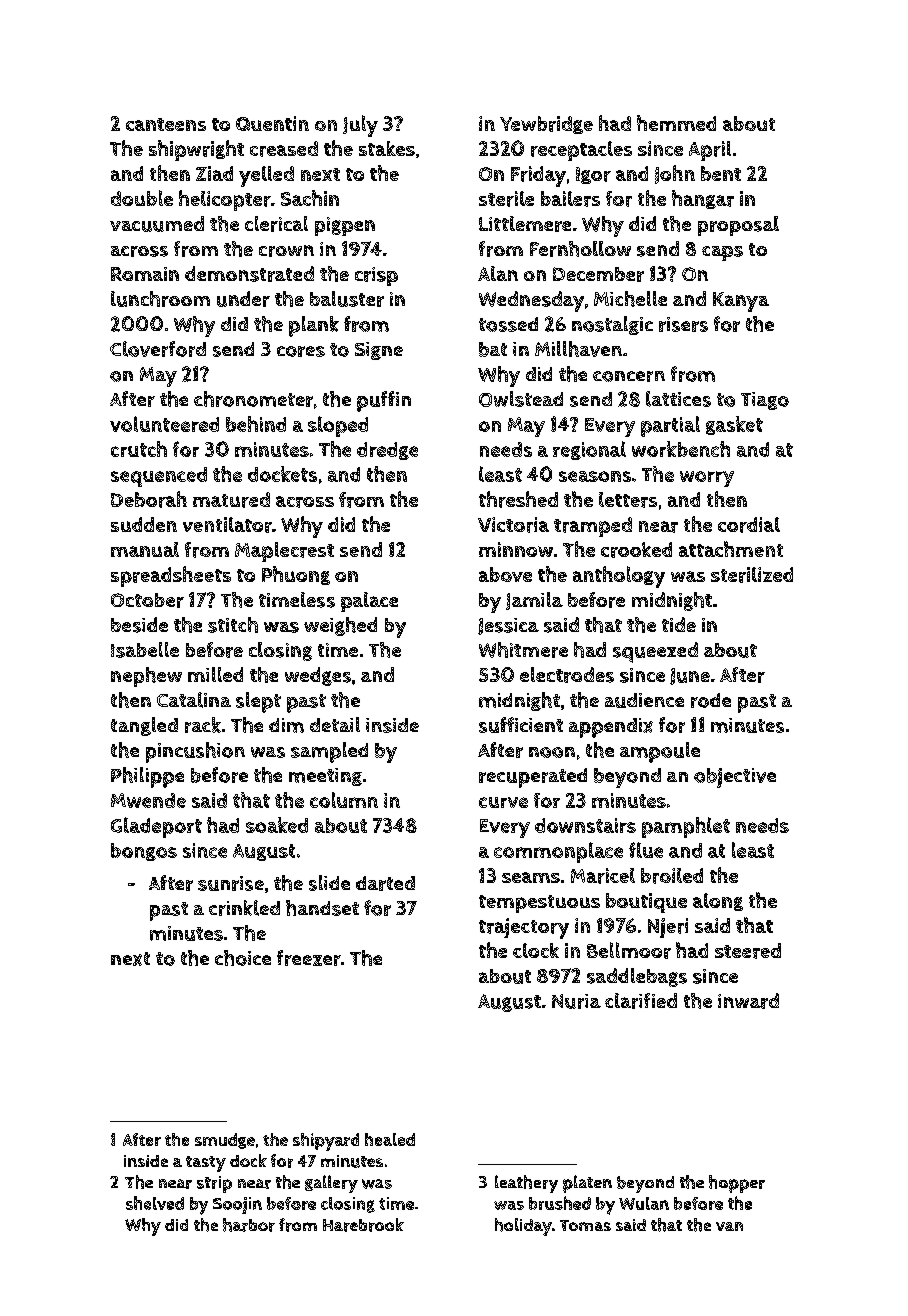  Describe the element at coordinates (521, 399) in the image. I see `Owlstead` at that location.
